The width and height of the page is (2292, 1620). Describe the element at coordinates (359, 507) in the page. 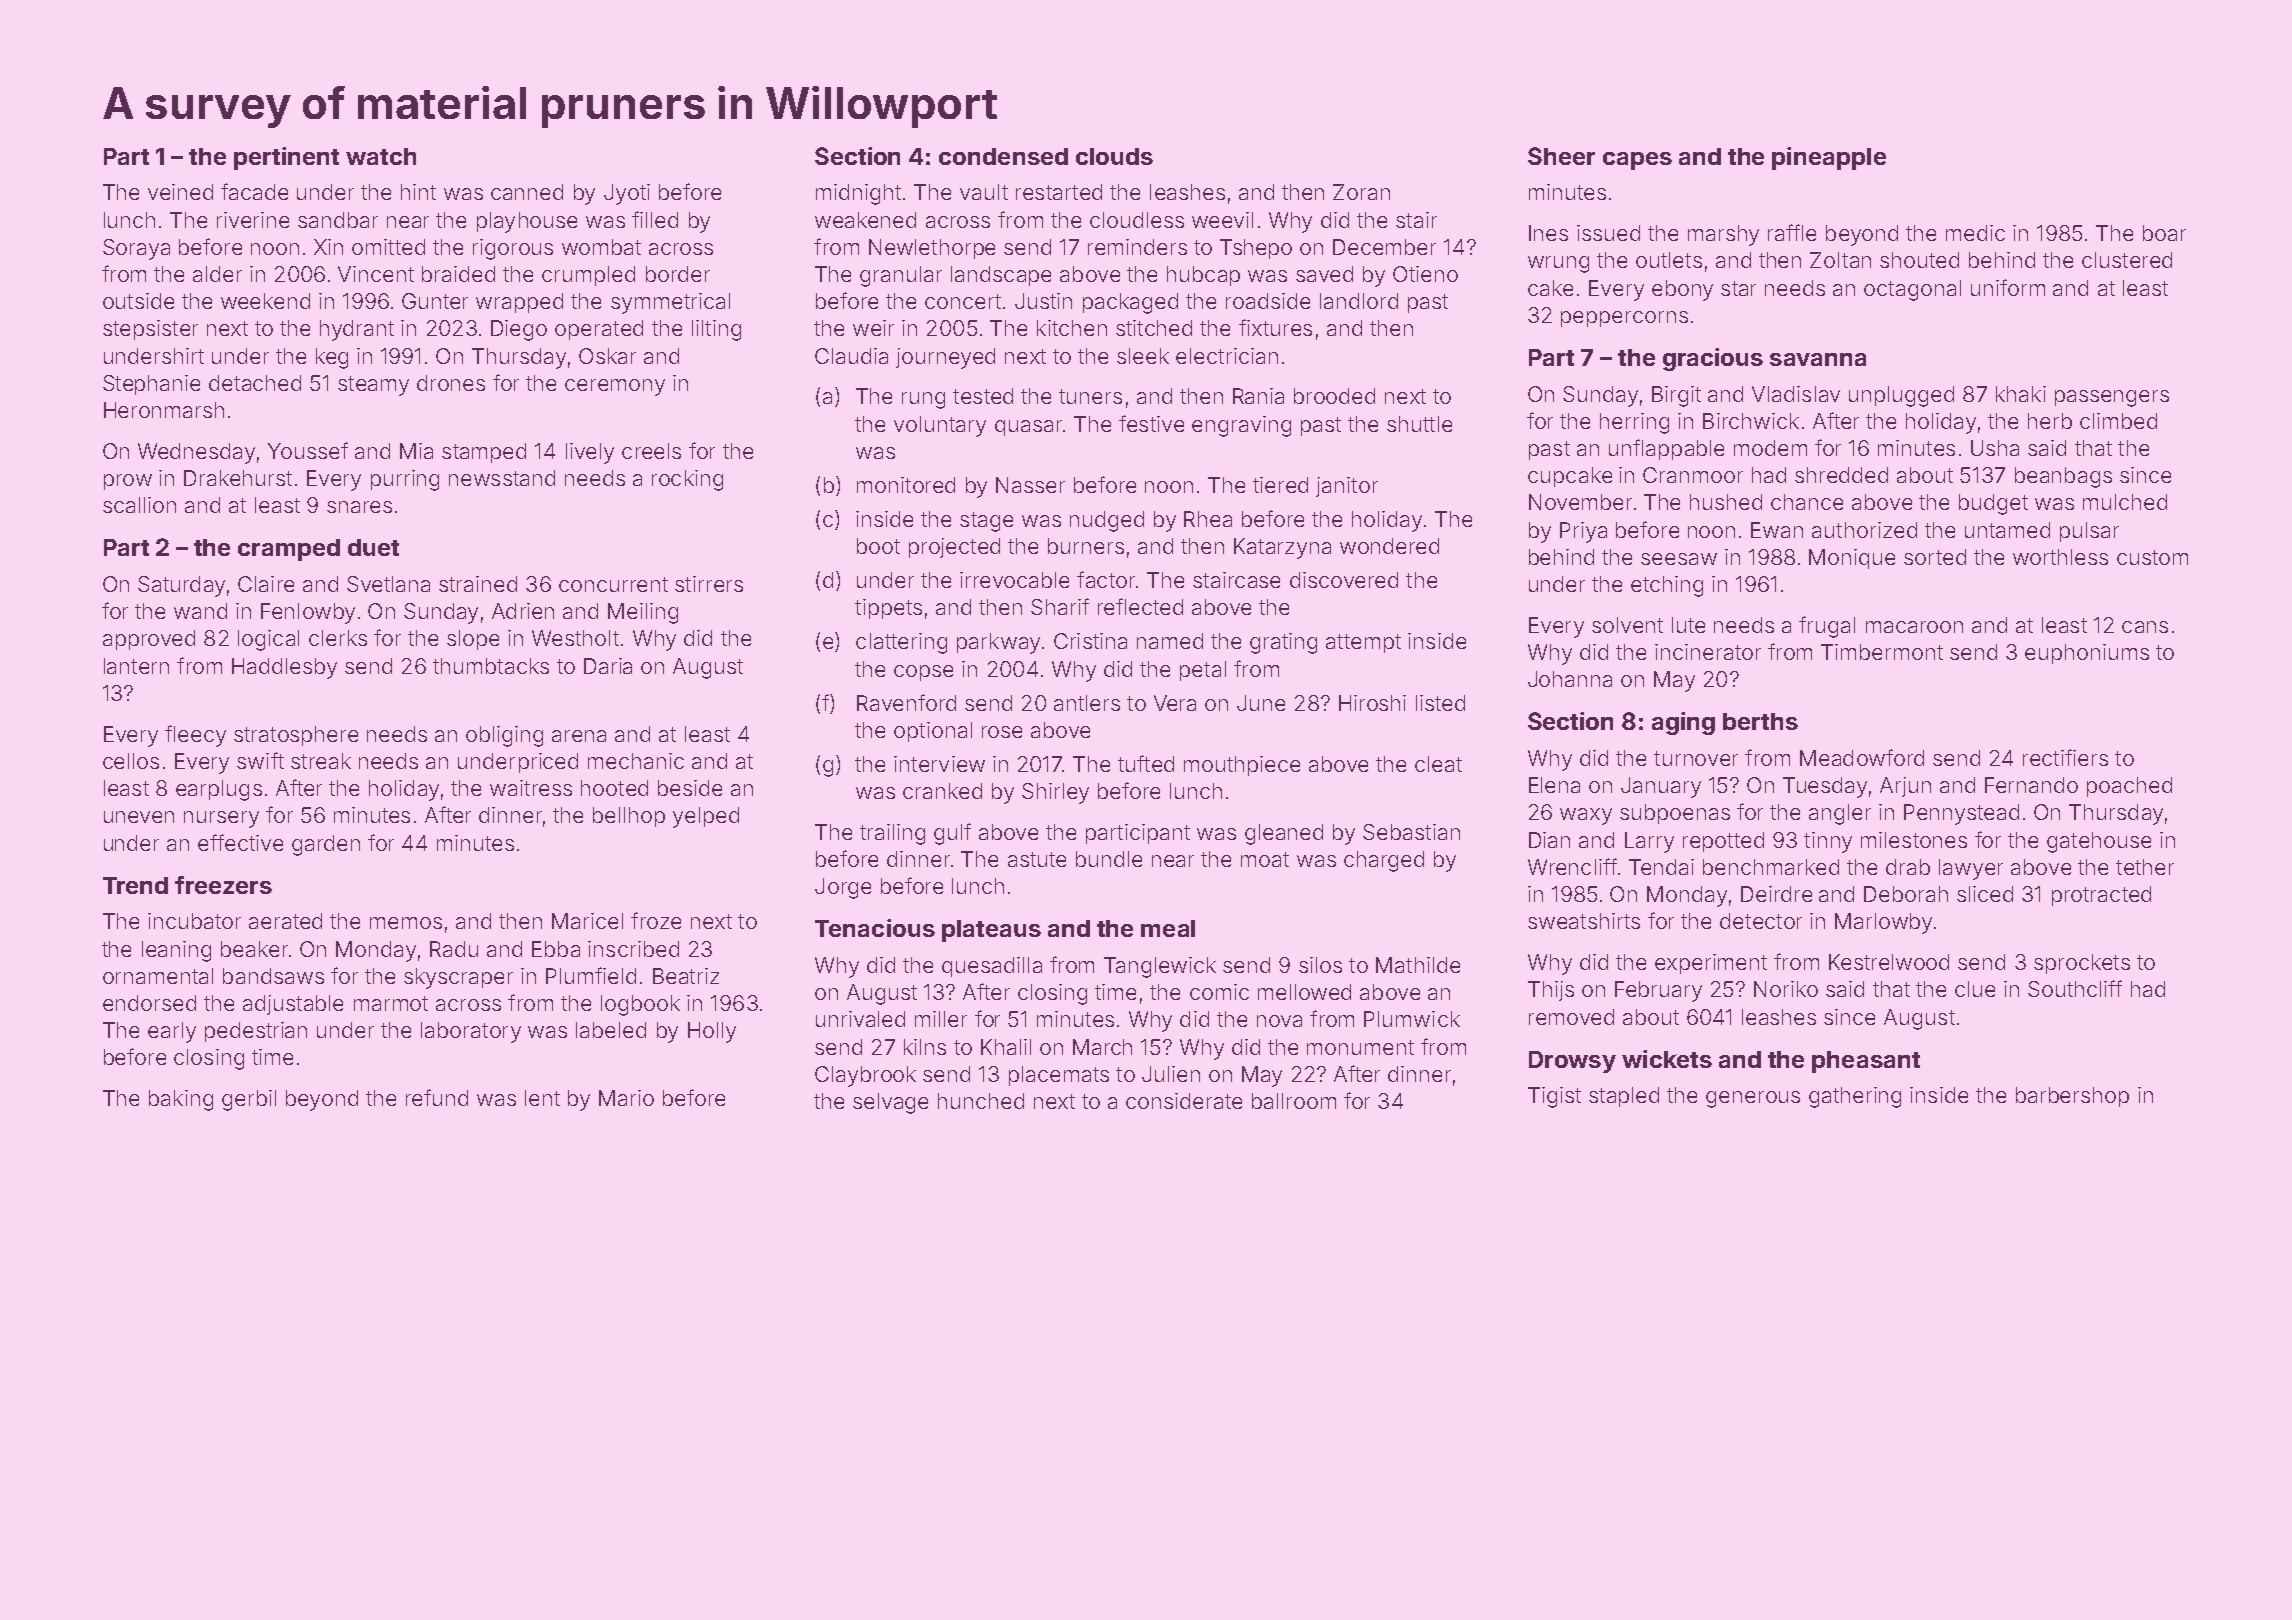

I see `snares` at that location.
